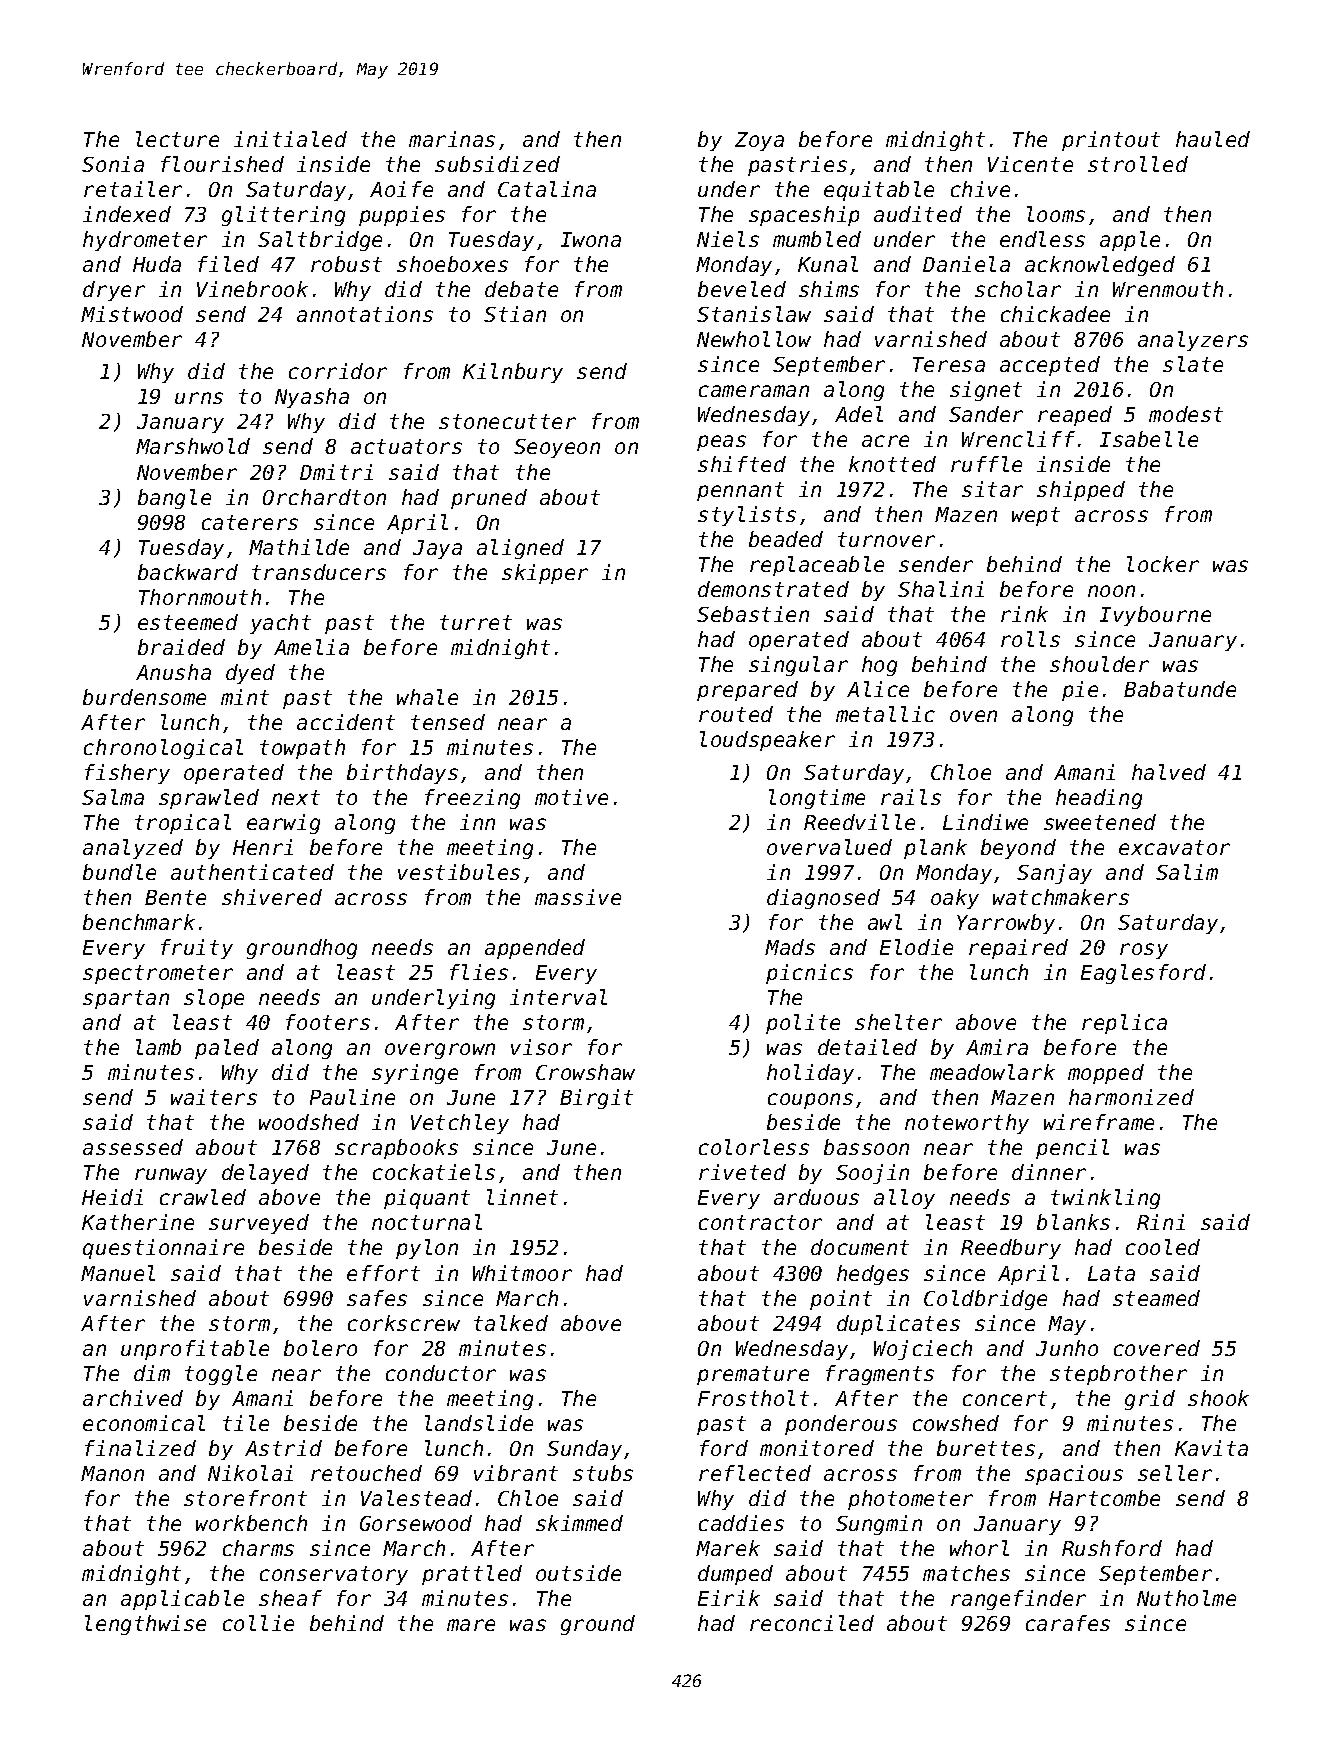 The height and width of the screenshot is (1739, 1344). I want to click on collie, so click(258, 1623).
